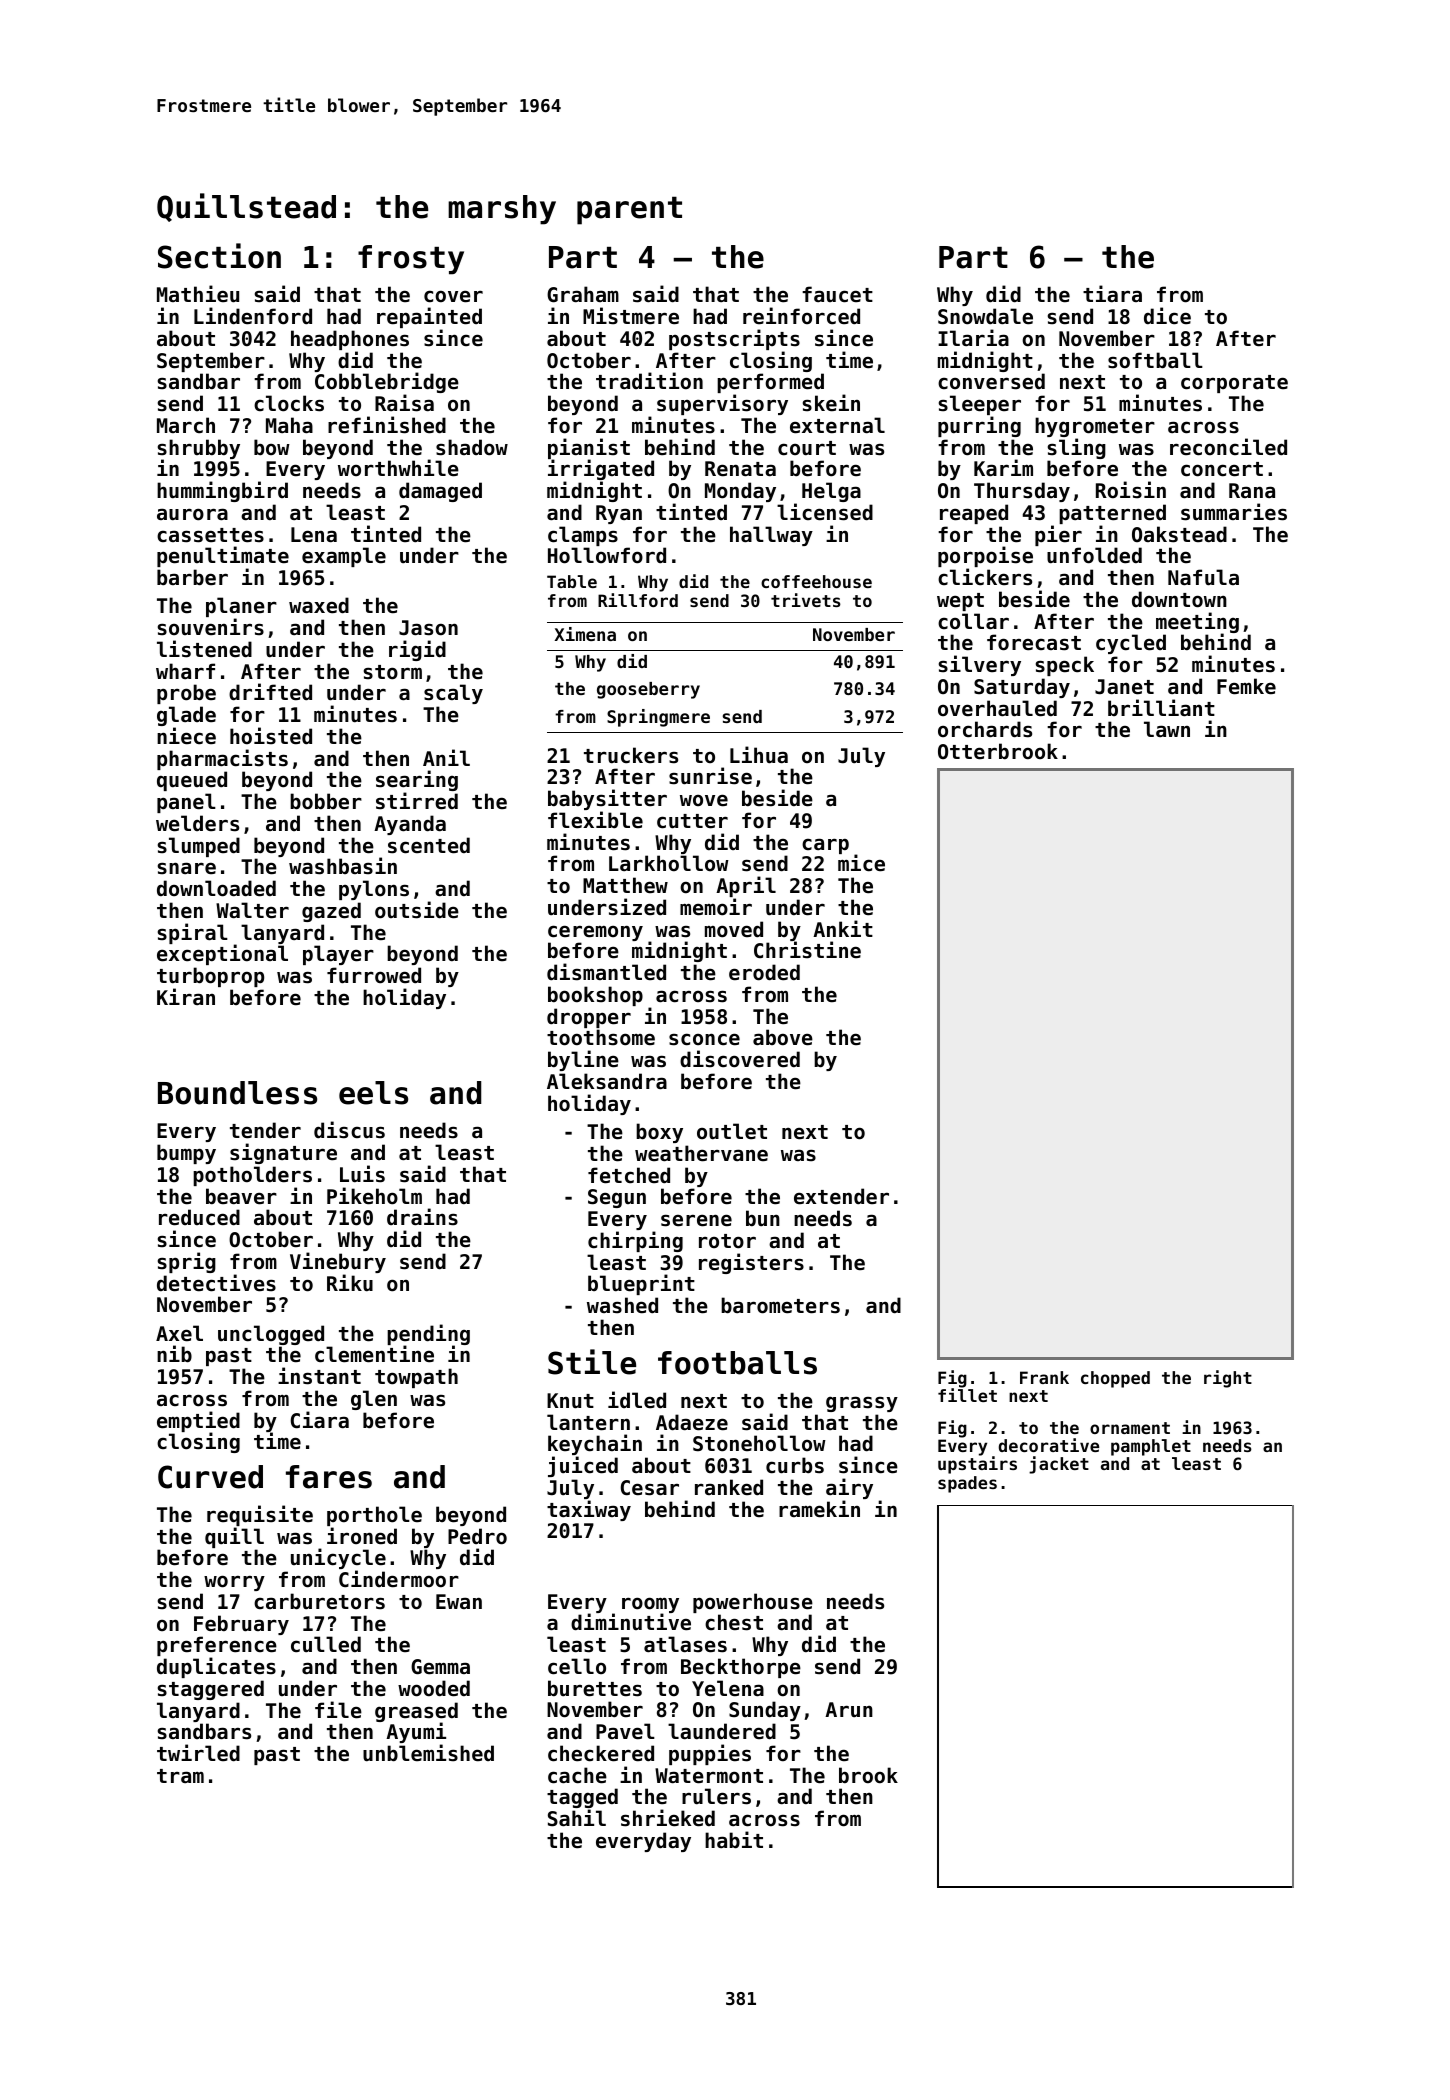 The image size is (1450, 2100). What do you see at coordinates (219, 256) in the page?
I see `Section` at bounding box center [219, 256].
